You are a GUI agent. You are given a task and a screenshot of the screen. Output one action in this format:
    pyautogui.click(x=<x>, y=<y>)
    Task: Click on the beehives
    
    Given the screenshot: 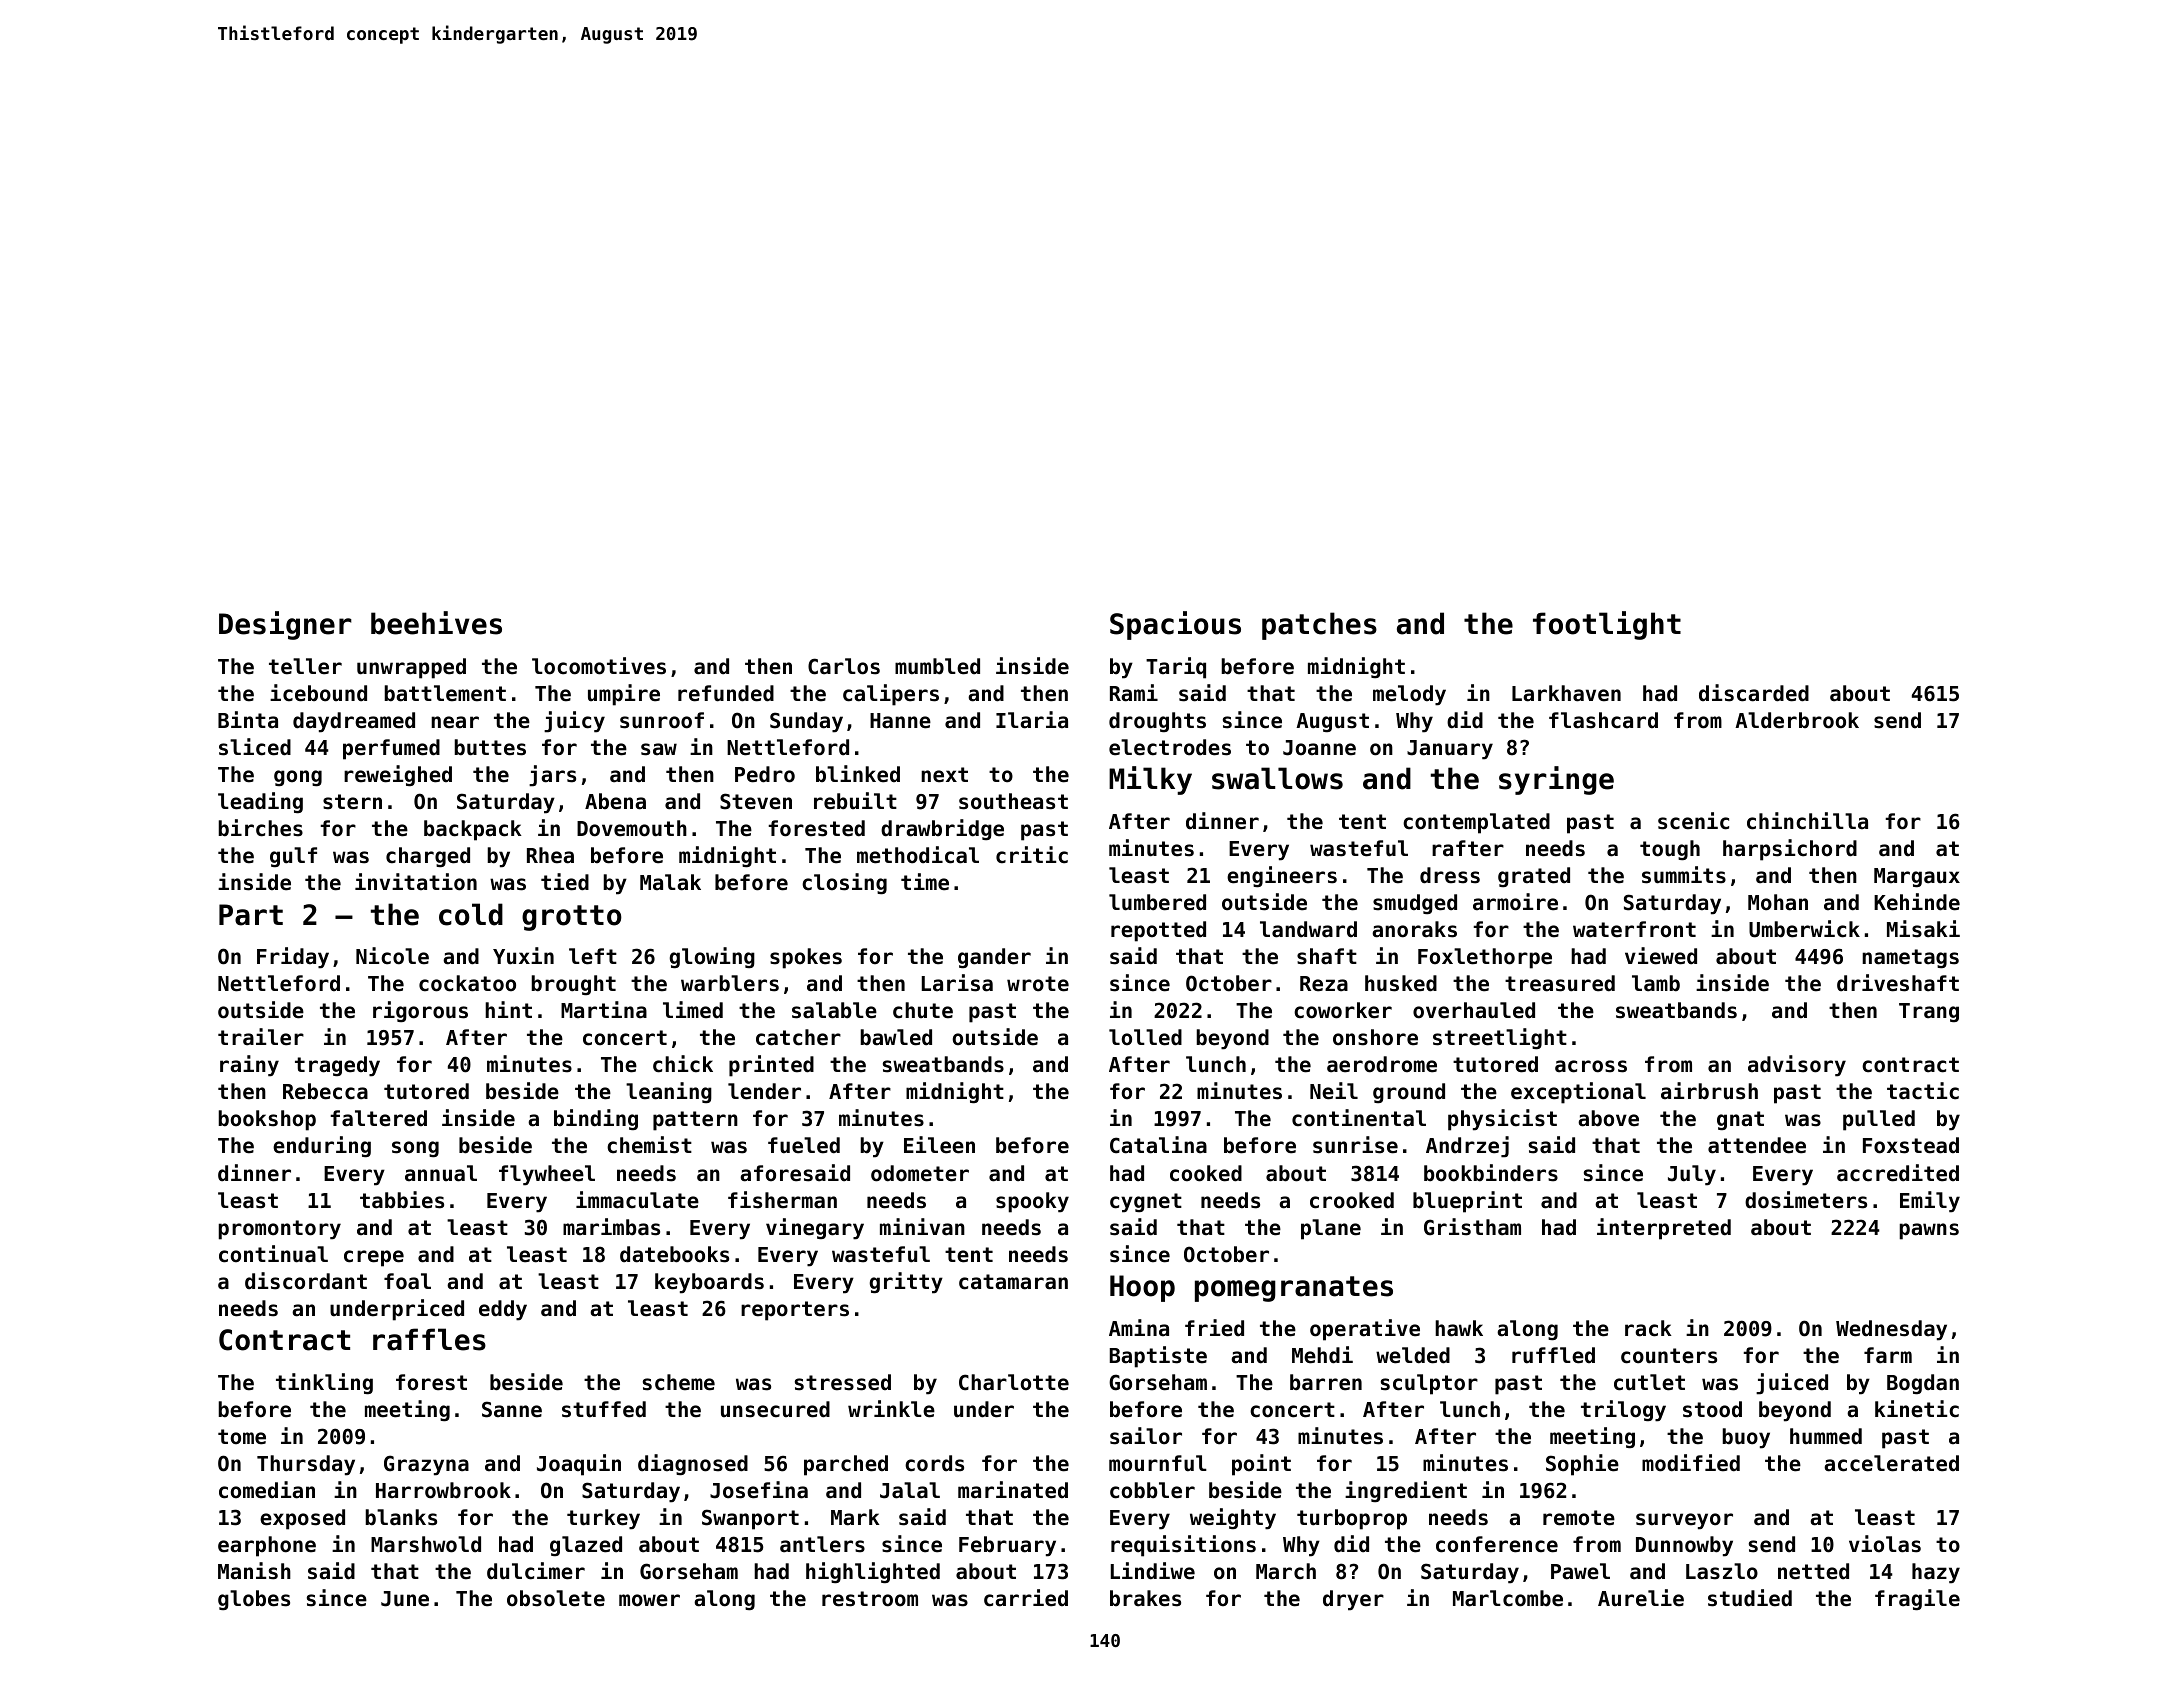 What is the action you would take?
    pyautogui.click(x=436, y=623)
